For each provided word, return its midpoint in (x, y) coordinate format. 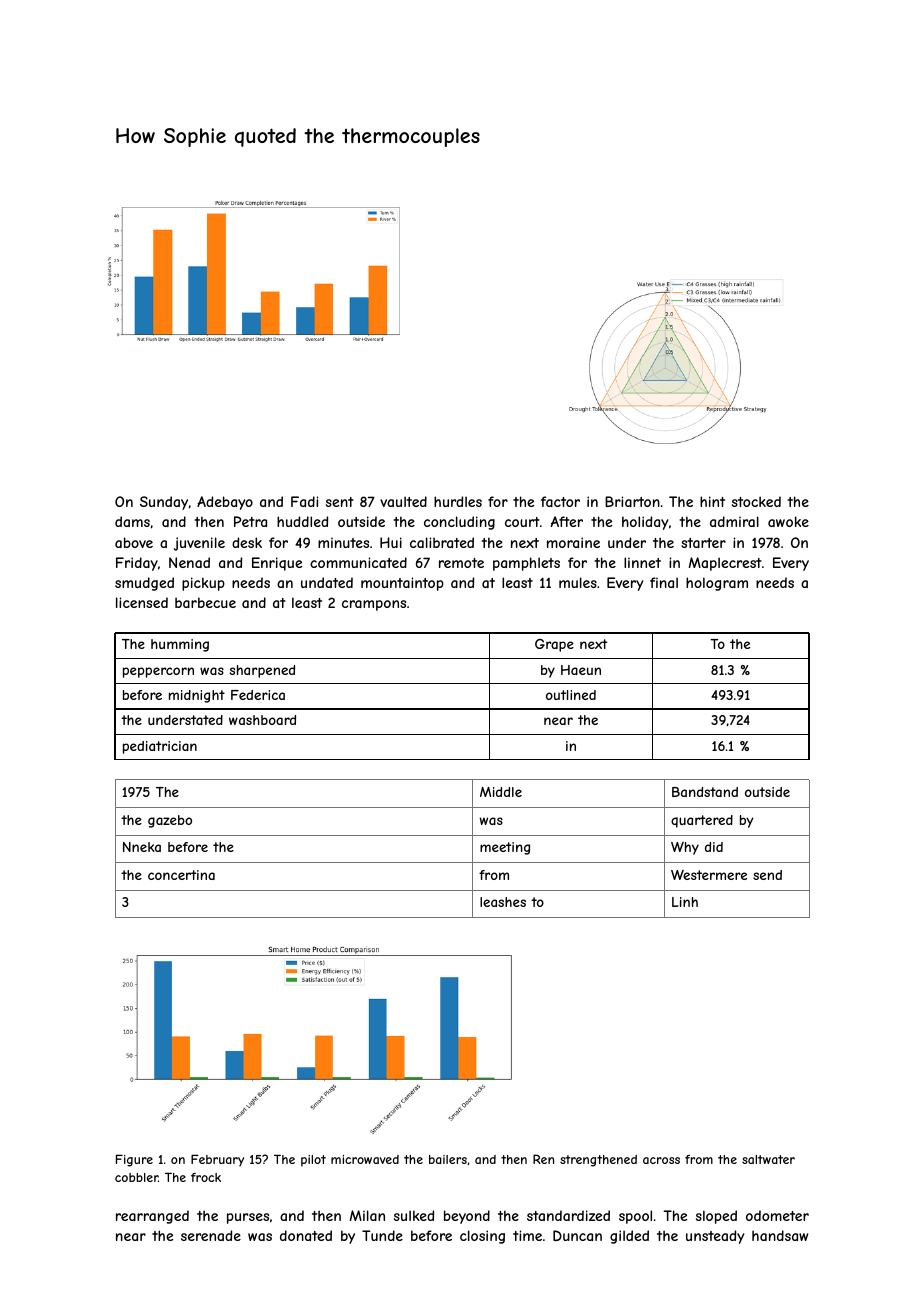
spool (635, 1217)
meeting (505, 848)
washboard (262, 720)
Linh (685, 902)
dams (132, 521)
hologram (717, 584)
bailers (448, 1159)
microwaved (365, 1159)
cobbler (136, 1177)
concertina (181, 875)
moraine (573, 542)
